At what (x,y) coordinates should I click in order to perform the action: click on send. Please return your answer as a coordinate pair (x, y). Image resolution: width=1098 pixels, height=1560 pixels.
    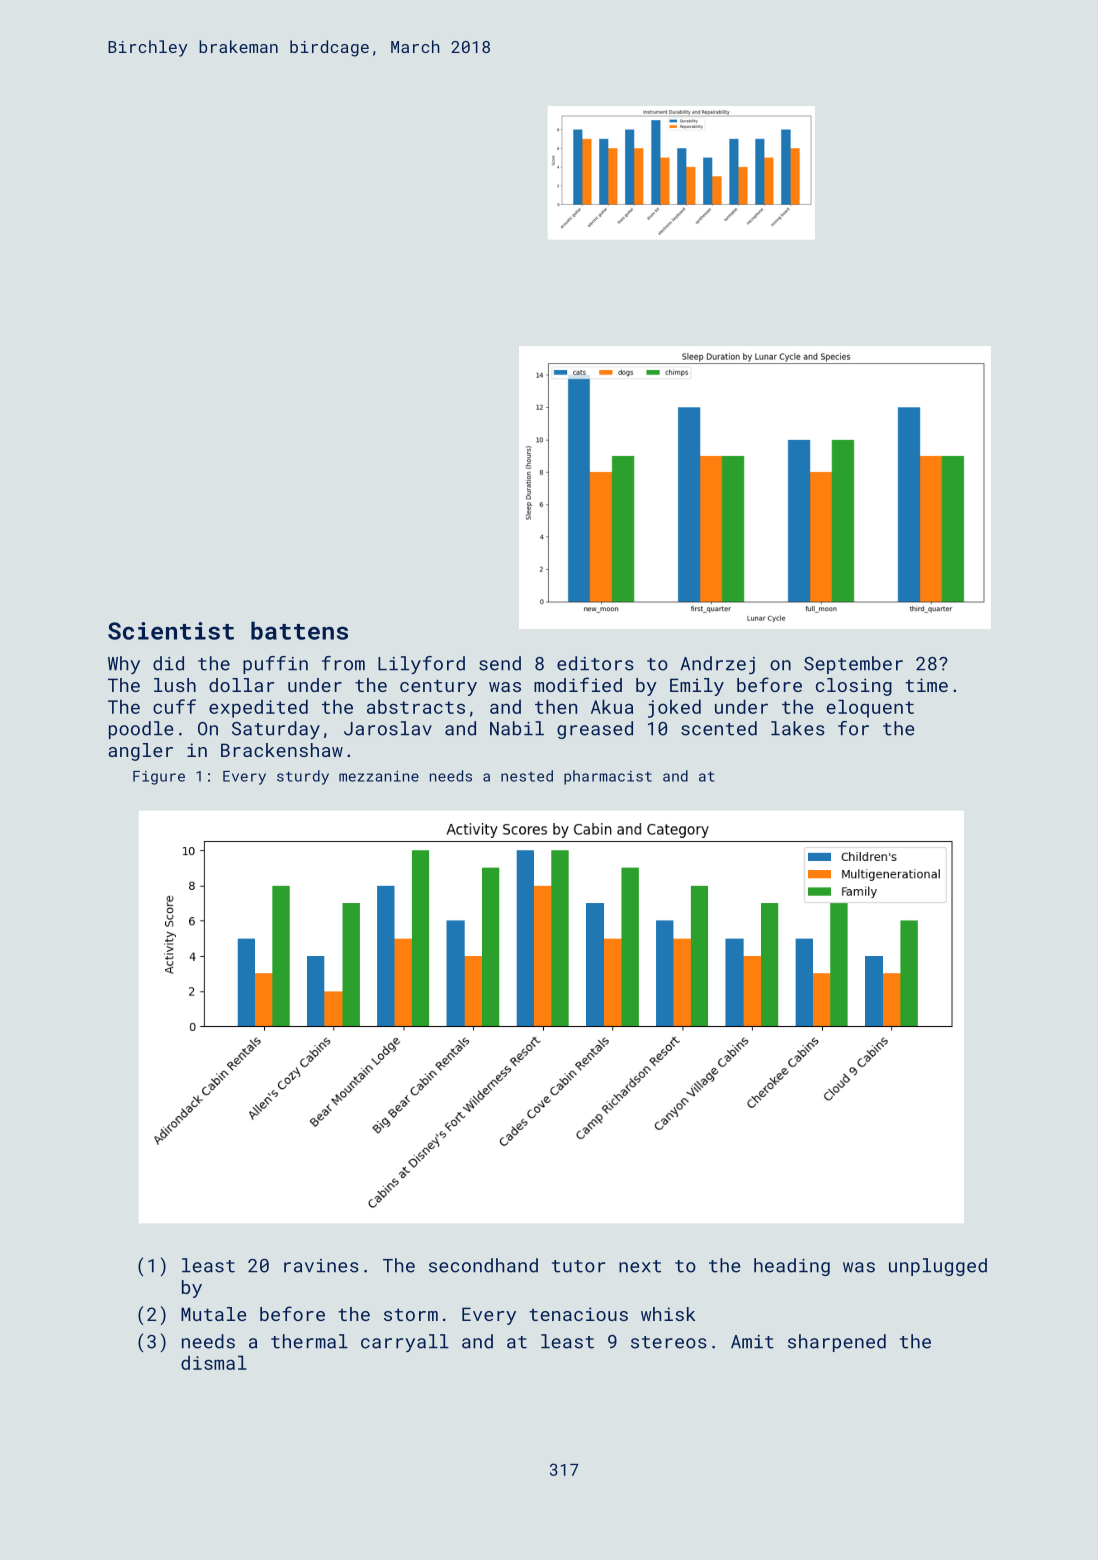
    Looking at the image, I should click on (500, 663).
